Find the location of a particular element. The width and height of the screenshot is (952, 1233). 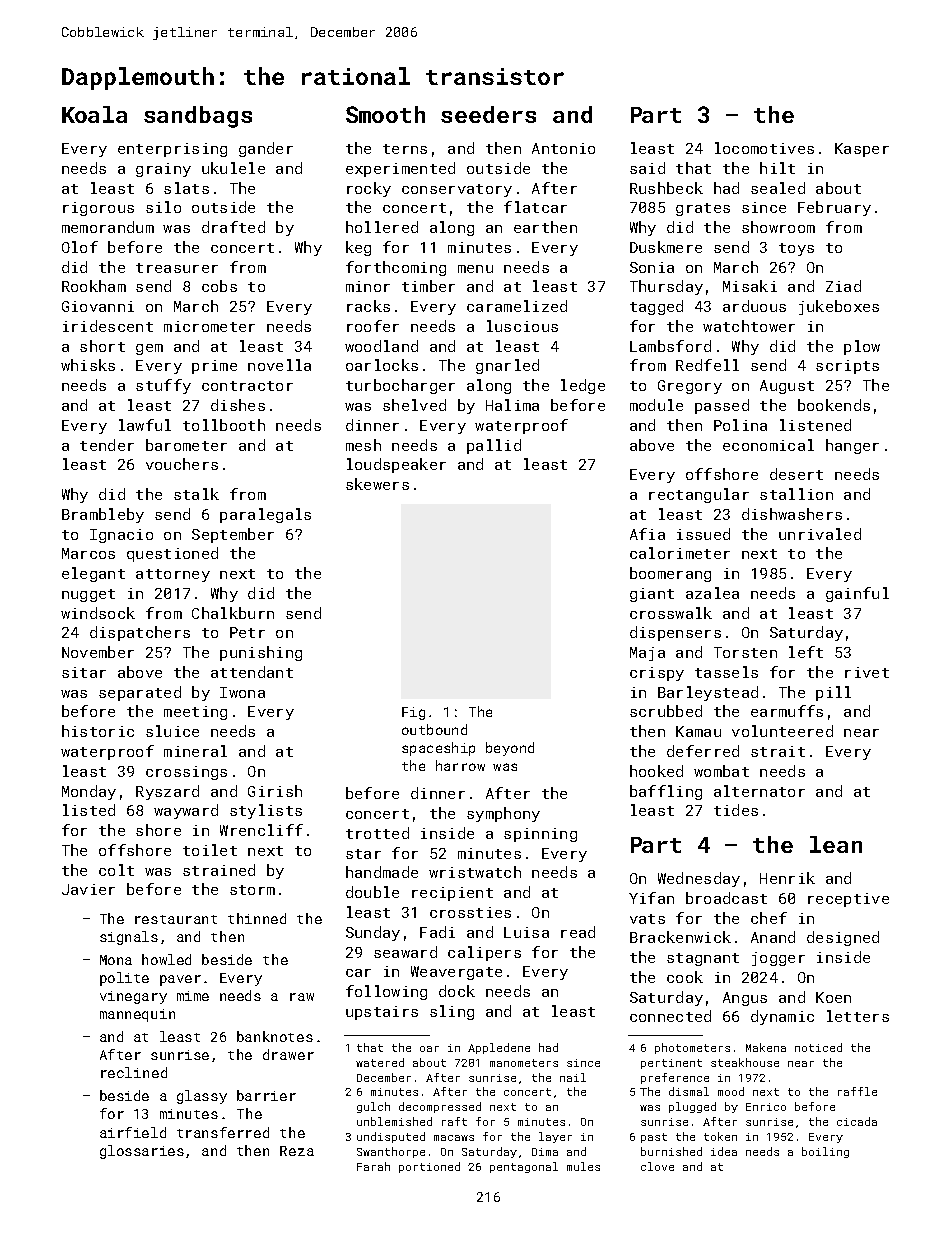

Luisa is located at coordinates (526, 932).
